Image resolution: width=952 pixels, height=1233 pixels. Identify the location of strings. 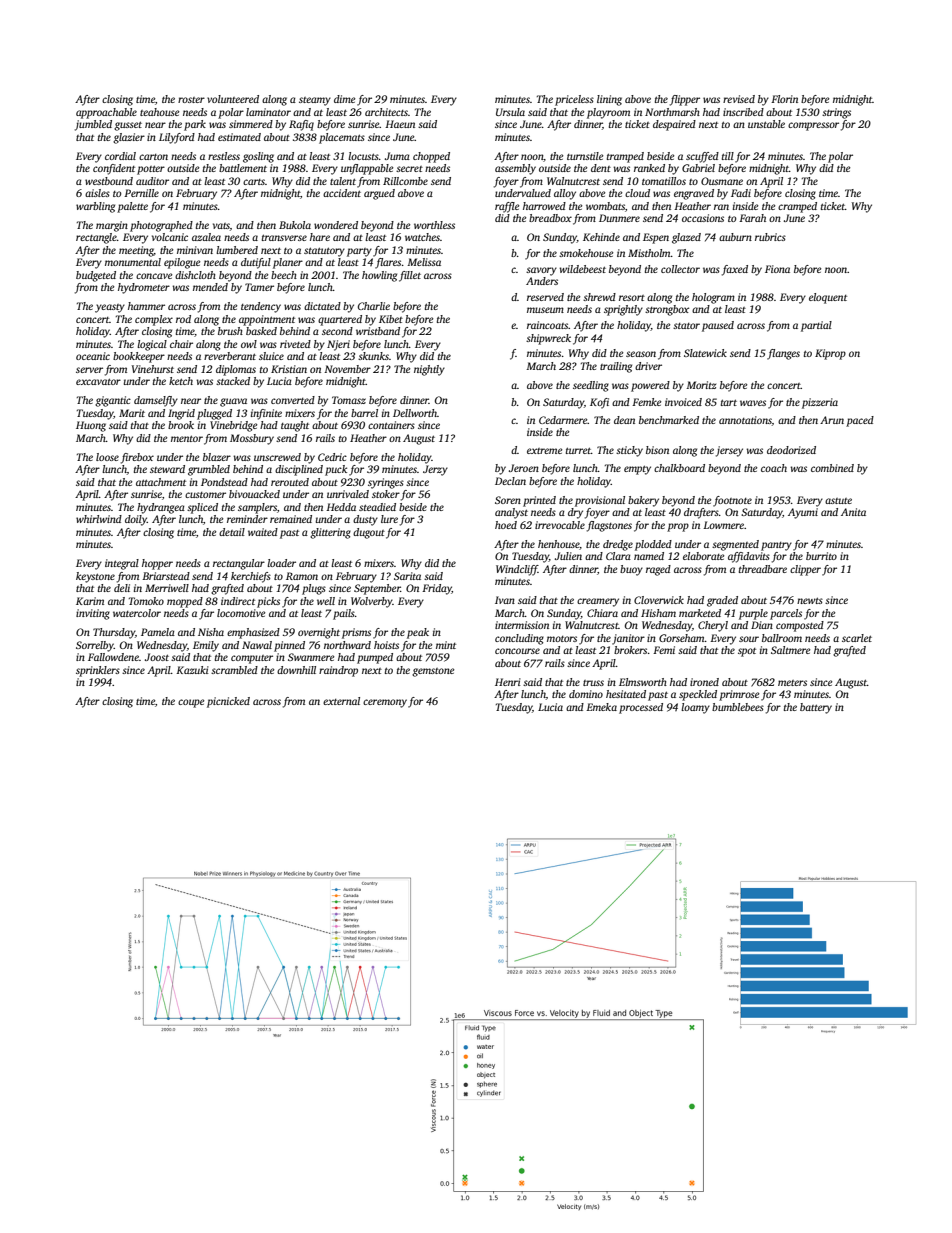
(836, 113).
